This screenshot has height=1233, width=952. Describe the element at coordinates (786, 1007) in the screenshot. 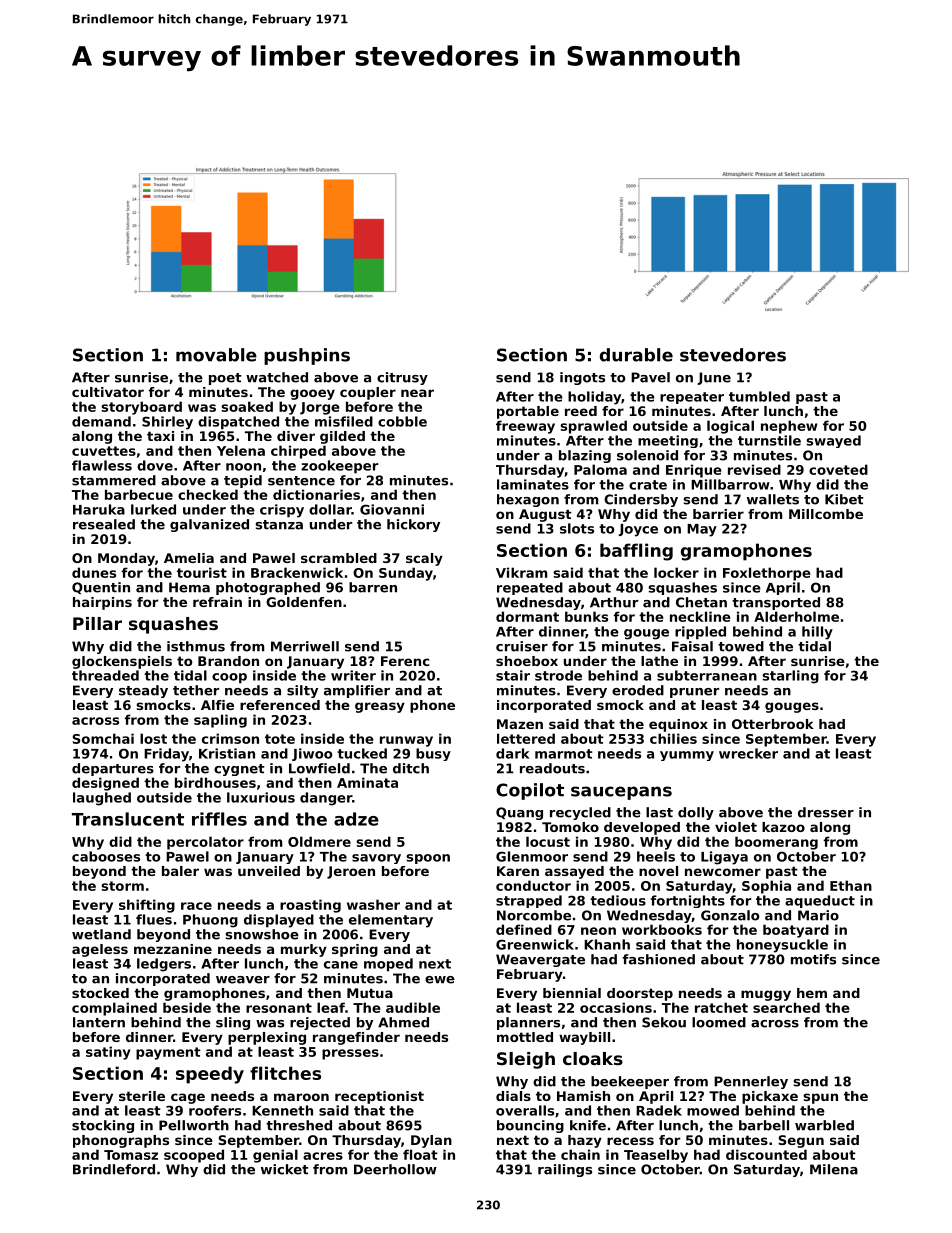

I see `searched` at that location.
